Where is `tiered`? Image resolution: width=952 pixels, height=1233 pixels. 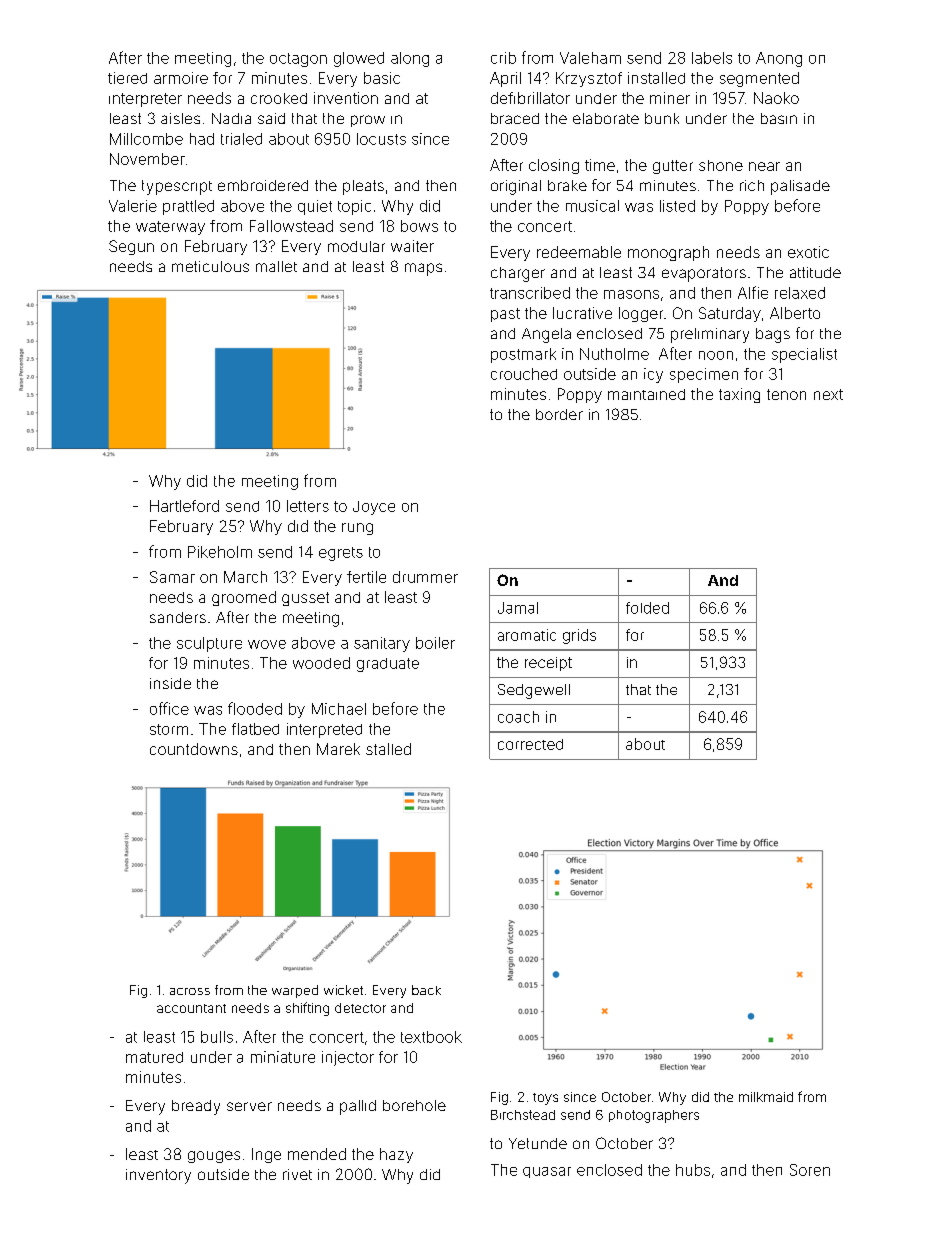 tiered is located at coordinates (127, 78).
